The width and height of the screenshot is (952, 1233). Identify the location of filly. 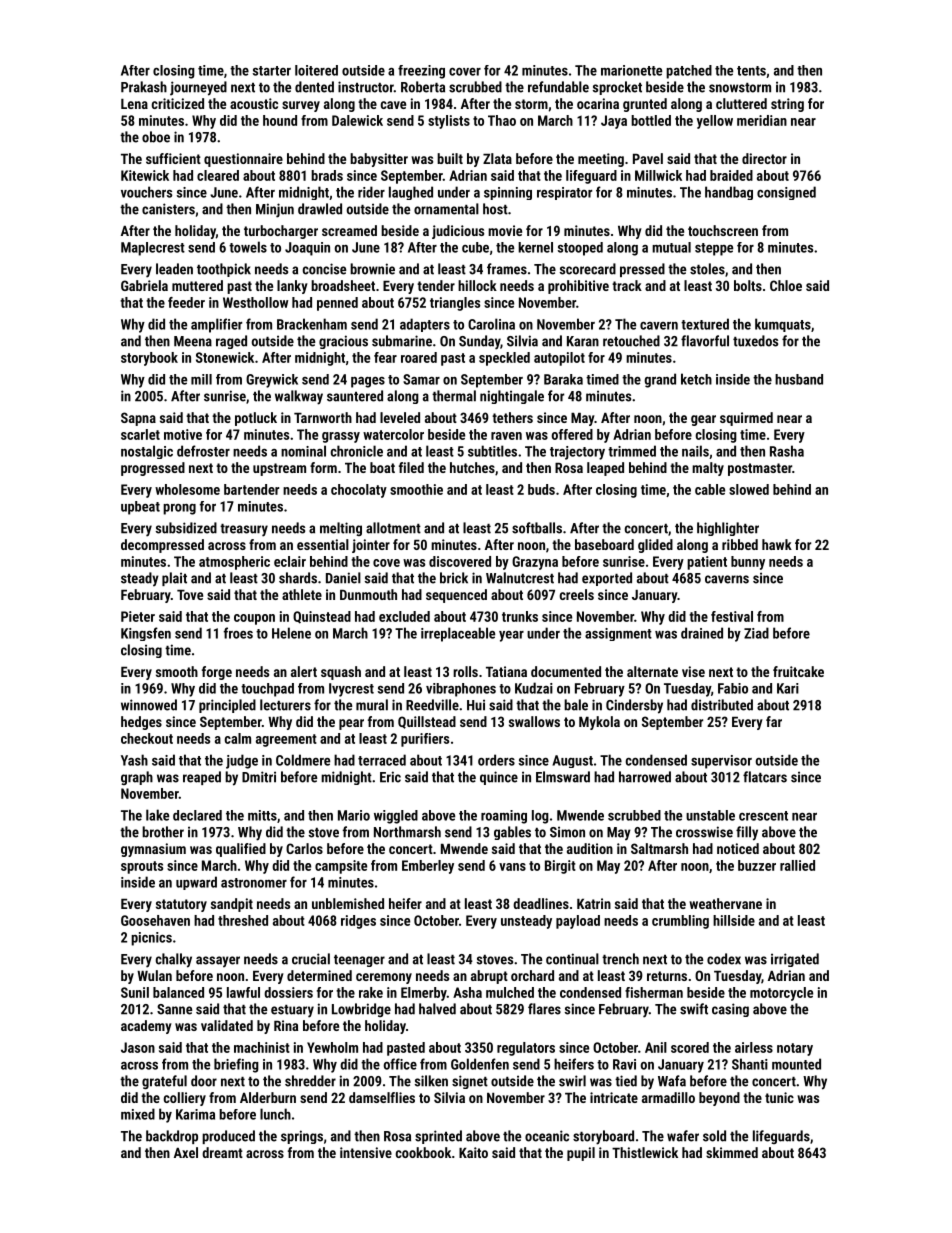
(747, 833).
